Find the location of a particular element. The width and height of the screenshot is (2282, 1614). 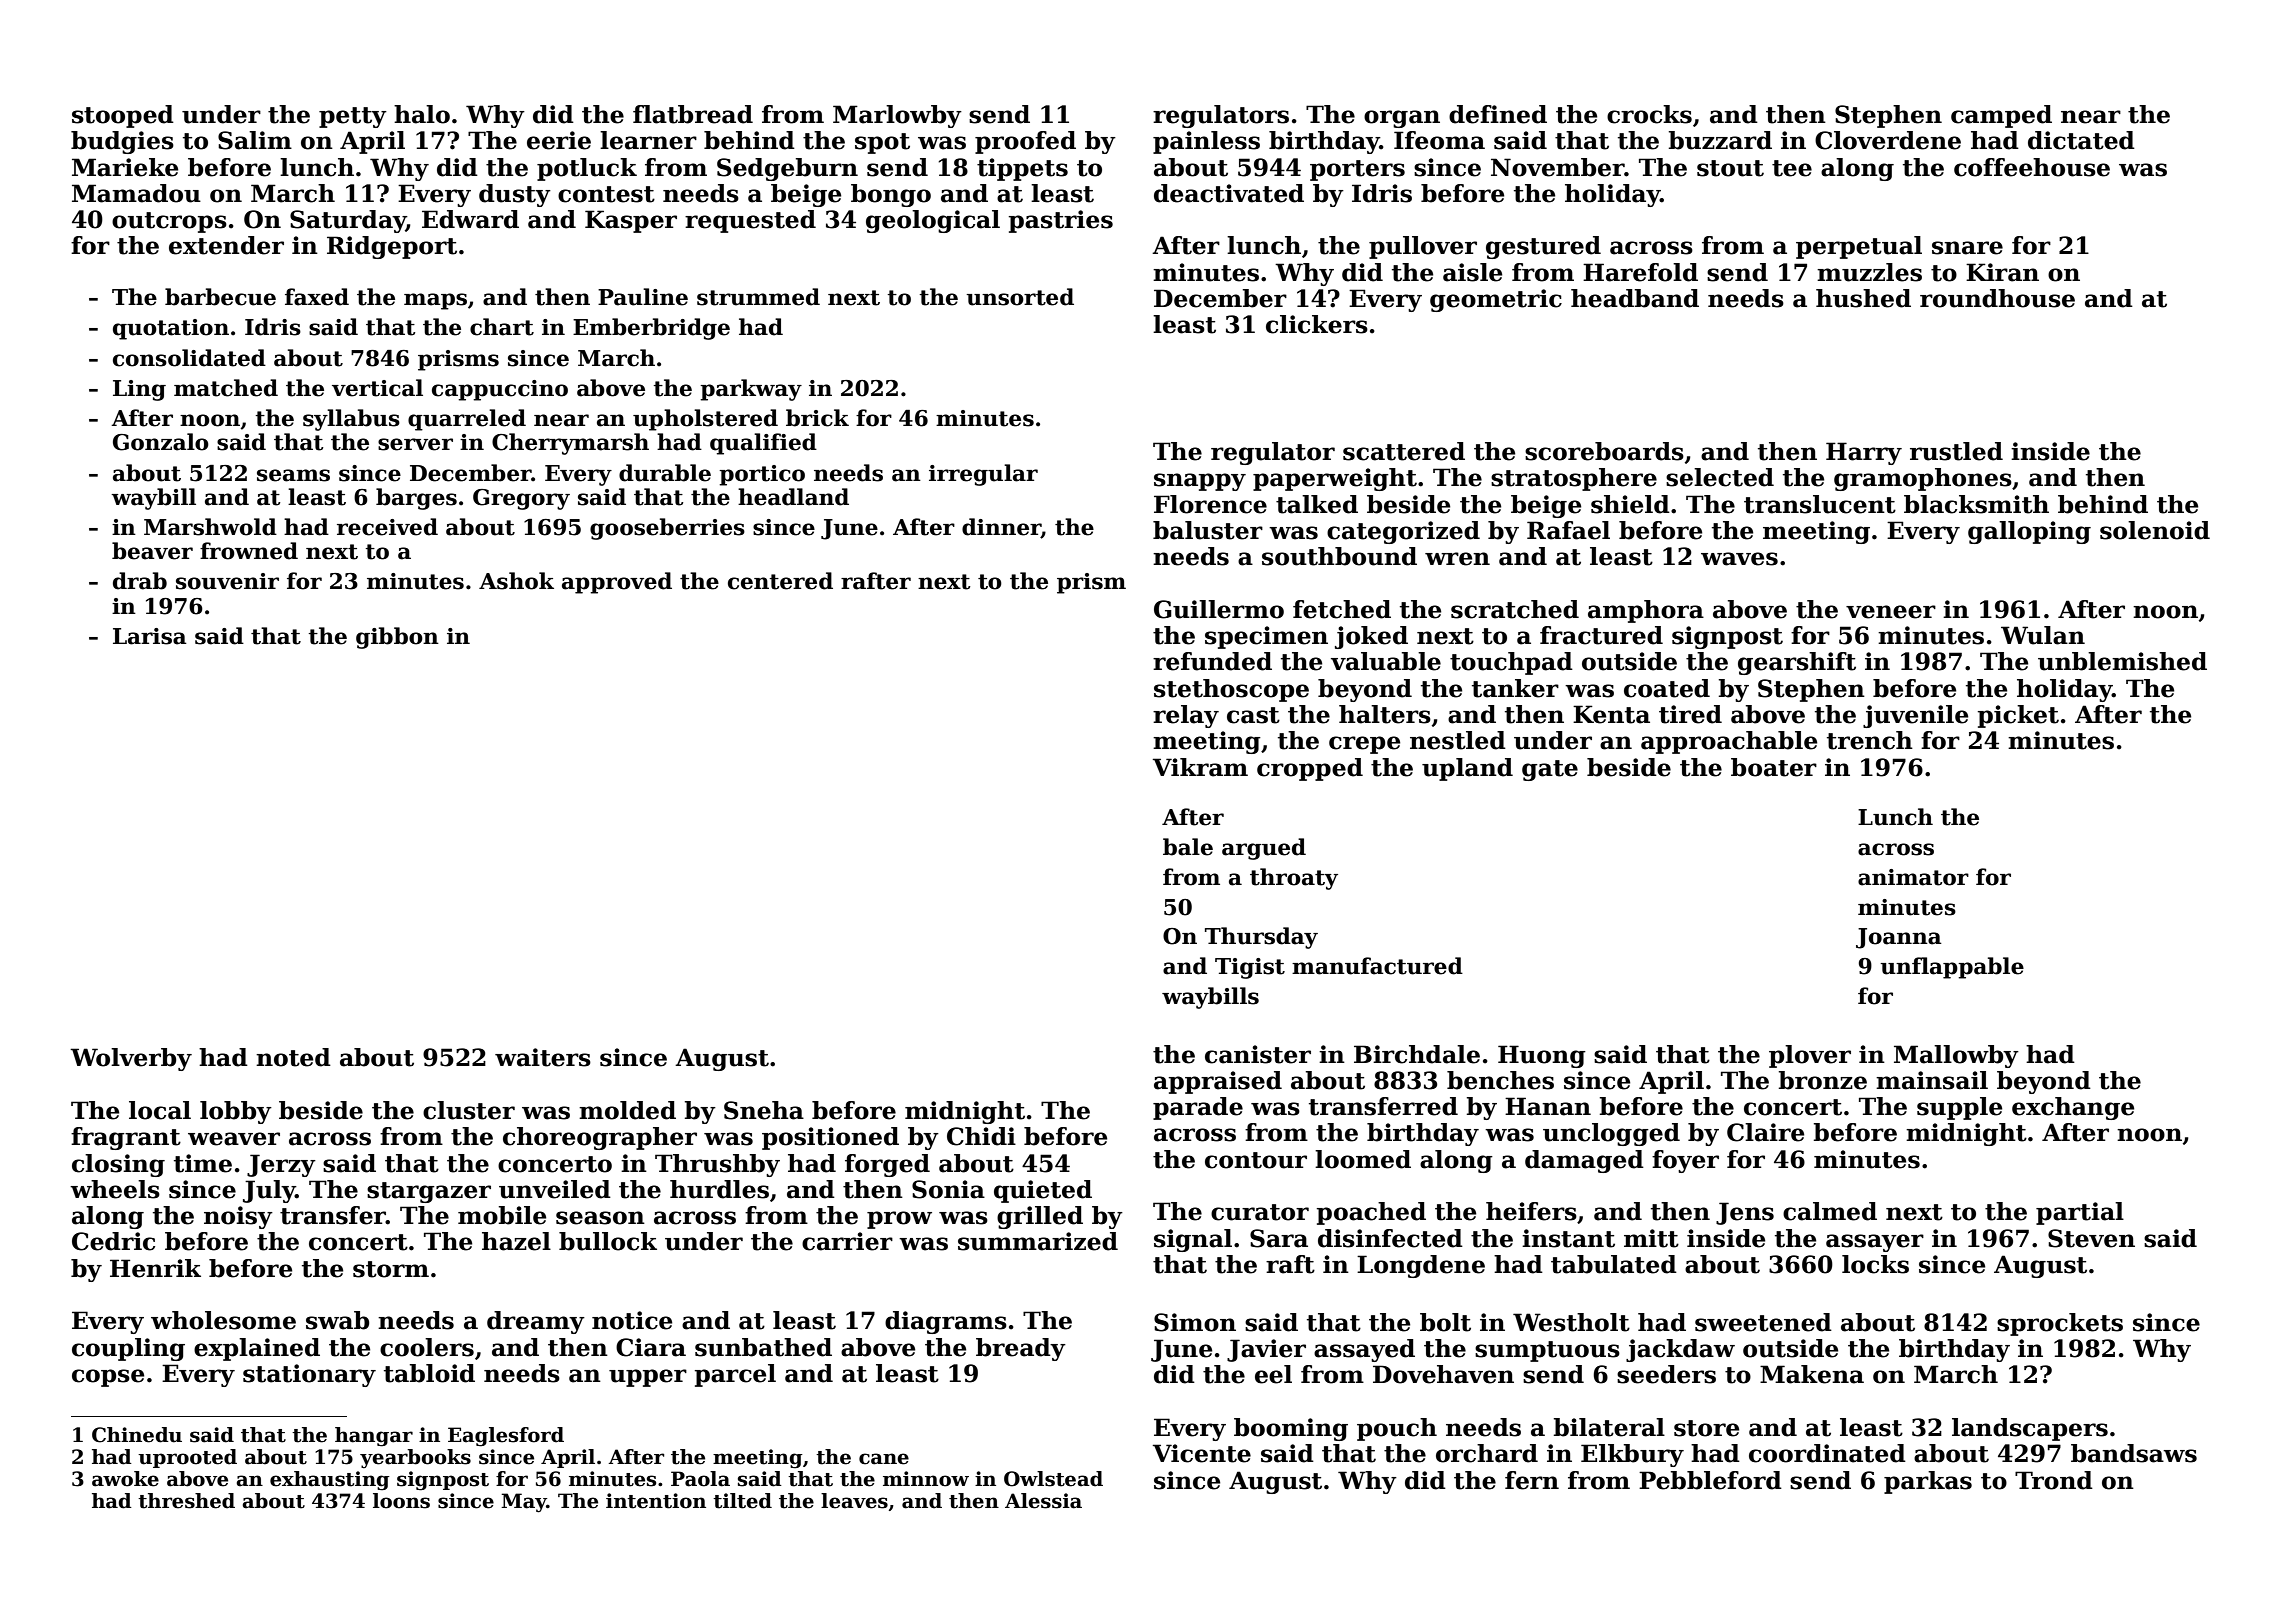

noted is located at coordinates (293, 1057).
